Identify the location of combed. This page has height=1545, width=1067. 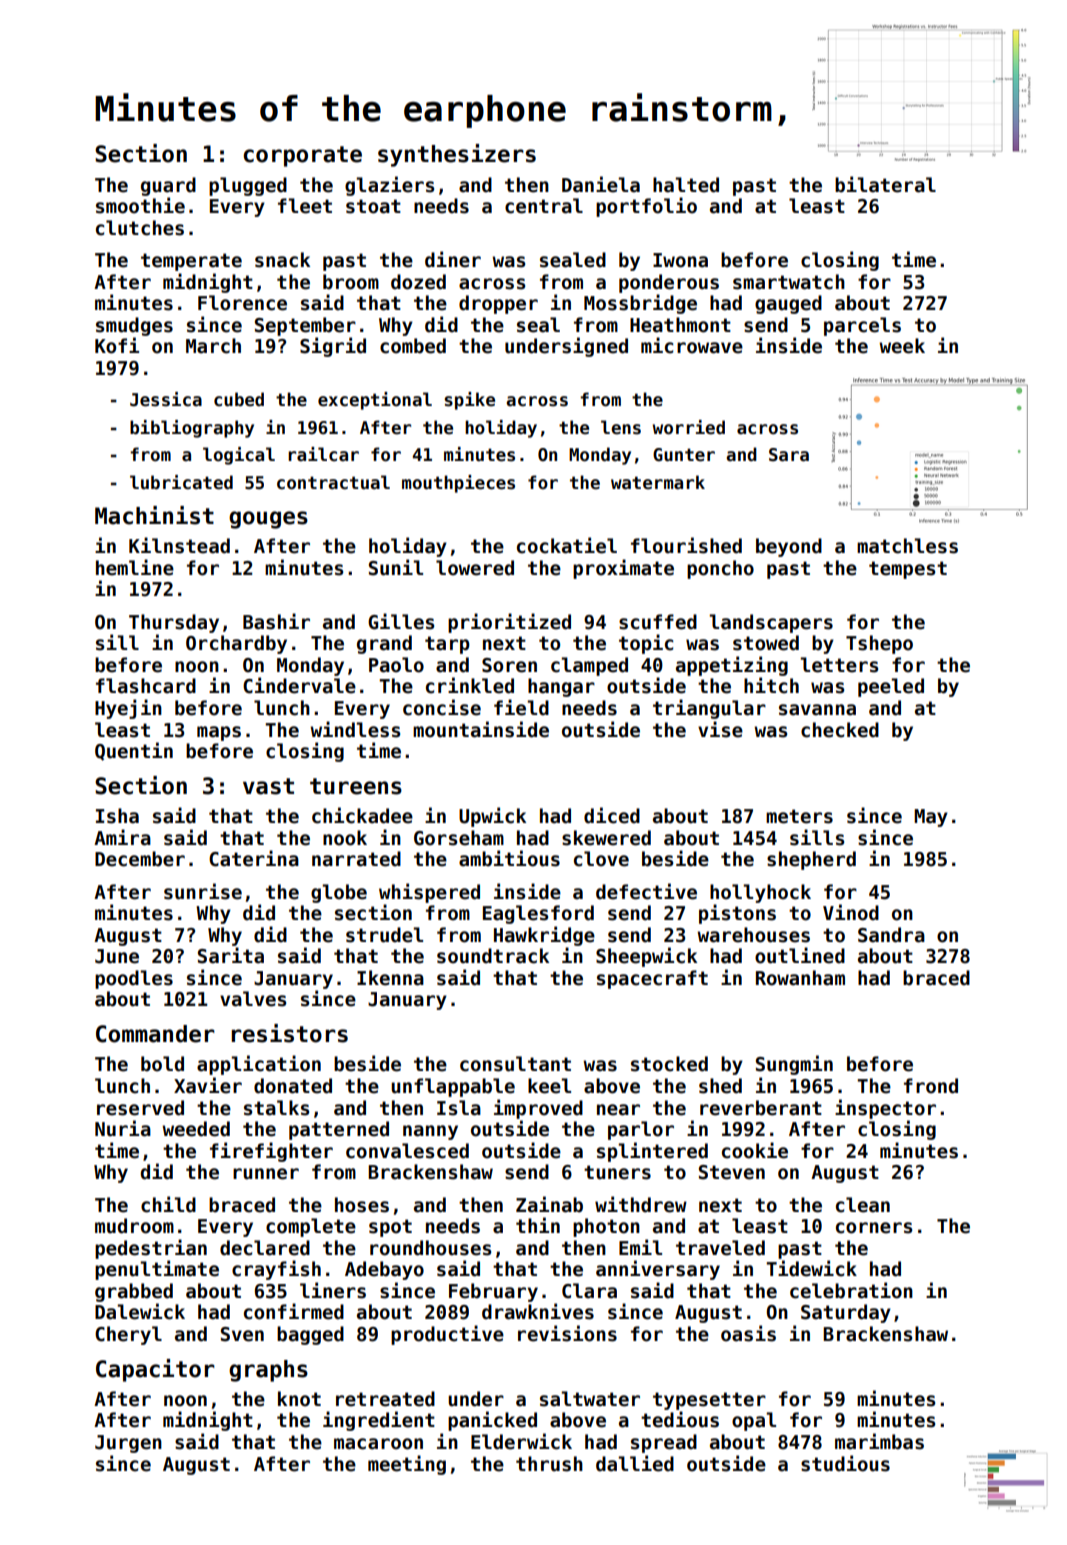
(413, 346).
